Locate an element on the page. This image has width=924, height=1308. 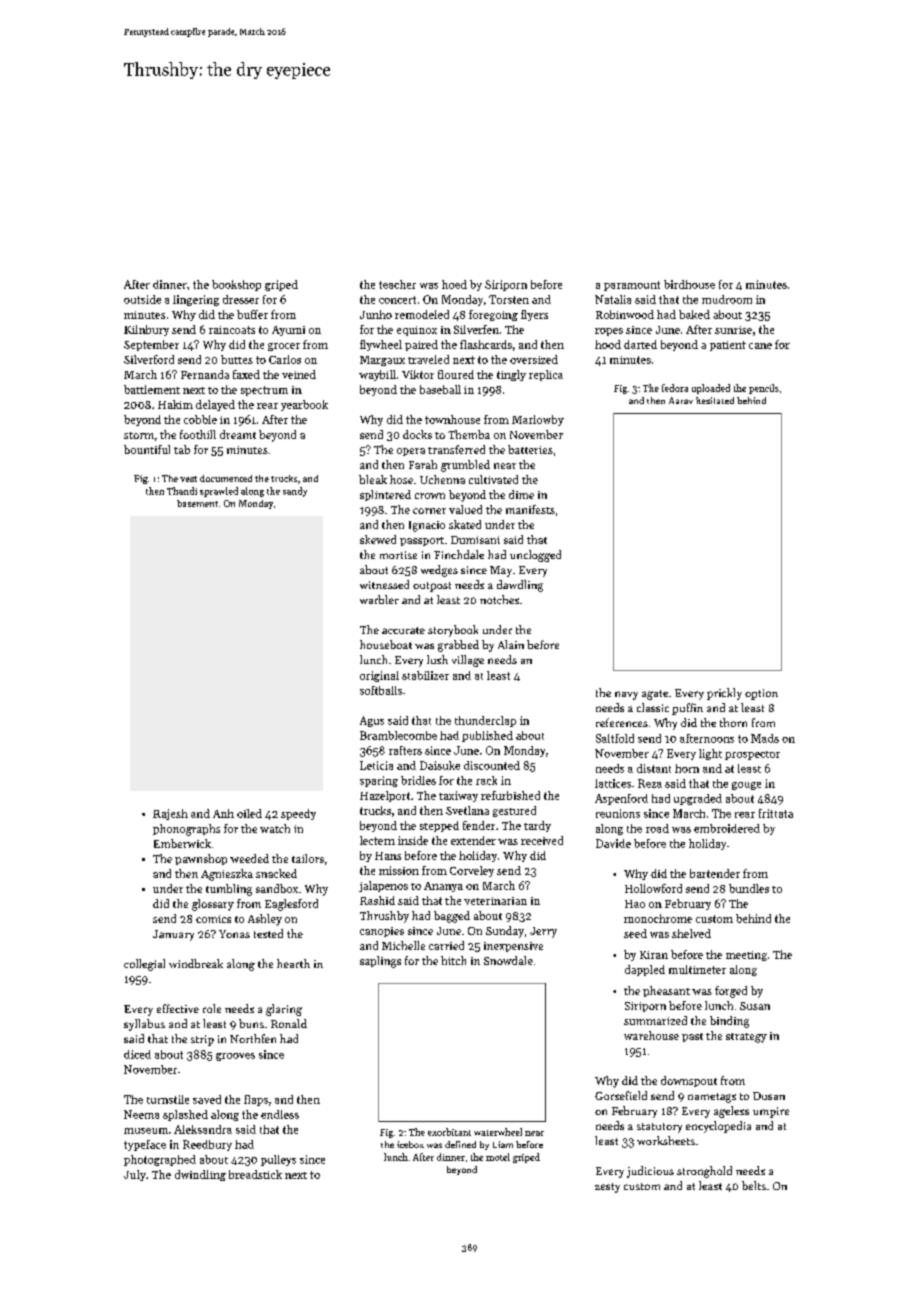
statutory is located at coordinates (659, 1128).
